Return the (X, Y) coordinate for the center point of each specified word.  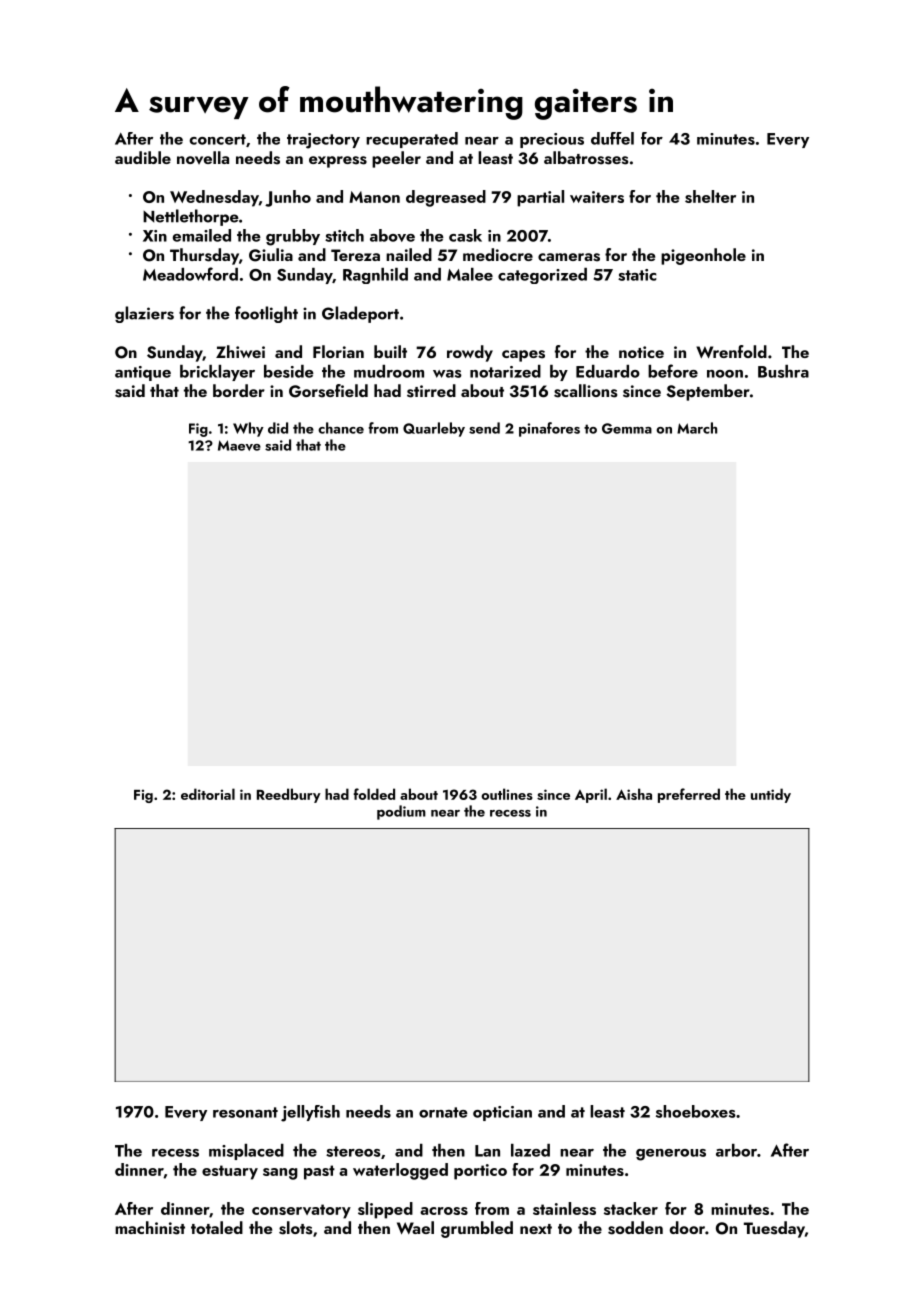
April (591, 795)
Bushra (783, 371)
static (637, 275)
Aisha (634, 794)
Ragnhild (375, 276)
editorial (208, 794)
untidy (771, 795)
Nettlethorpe (191, 217)
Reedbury (289, 795)
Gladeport (360, 314)
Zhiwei (240, 351)
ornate (443, 1112)
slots (295, 1228)
